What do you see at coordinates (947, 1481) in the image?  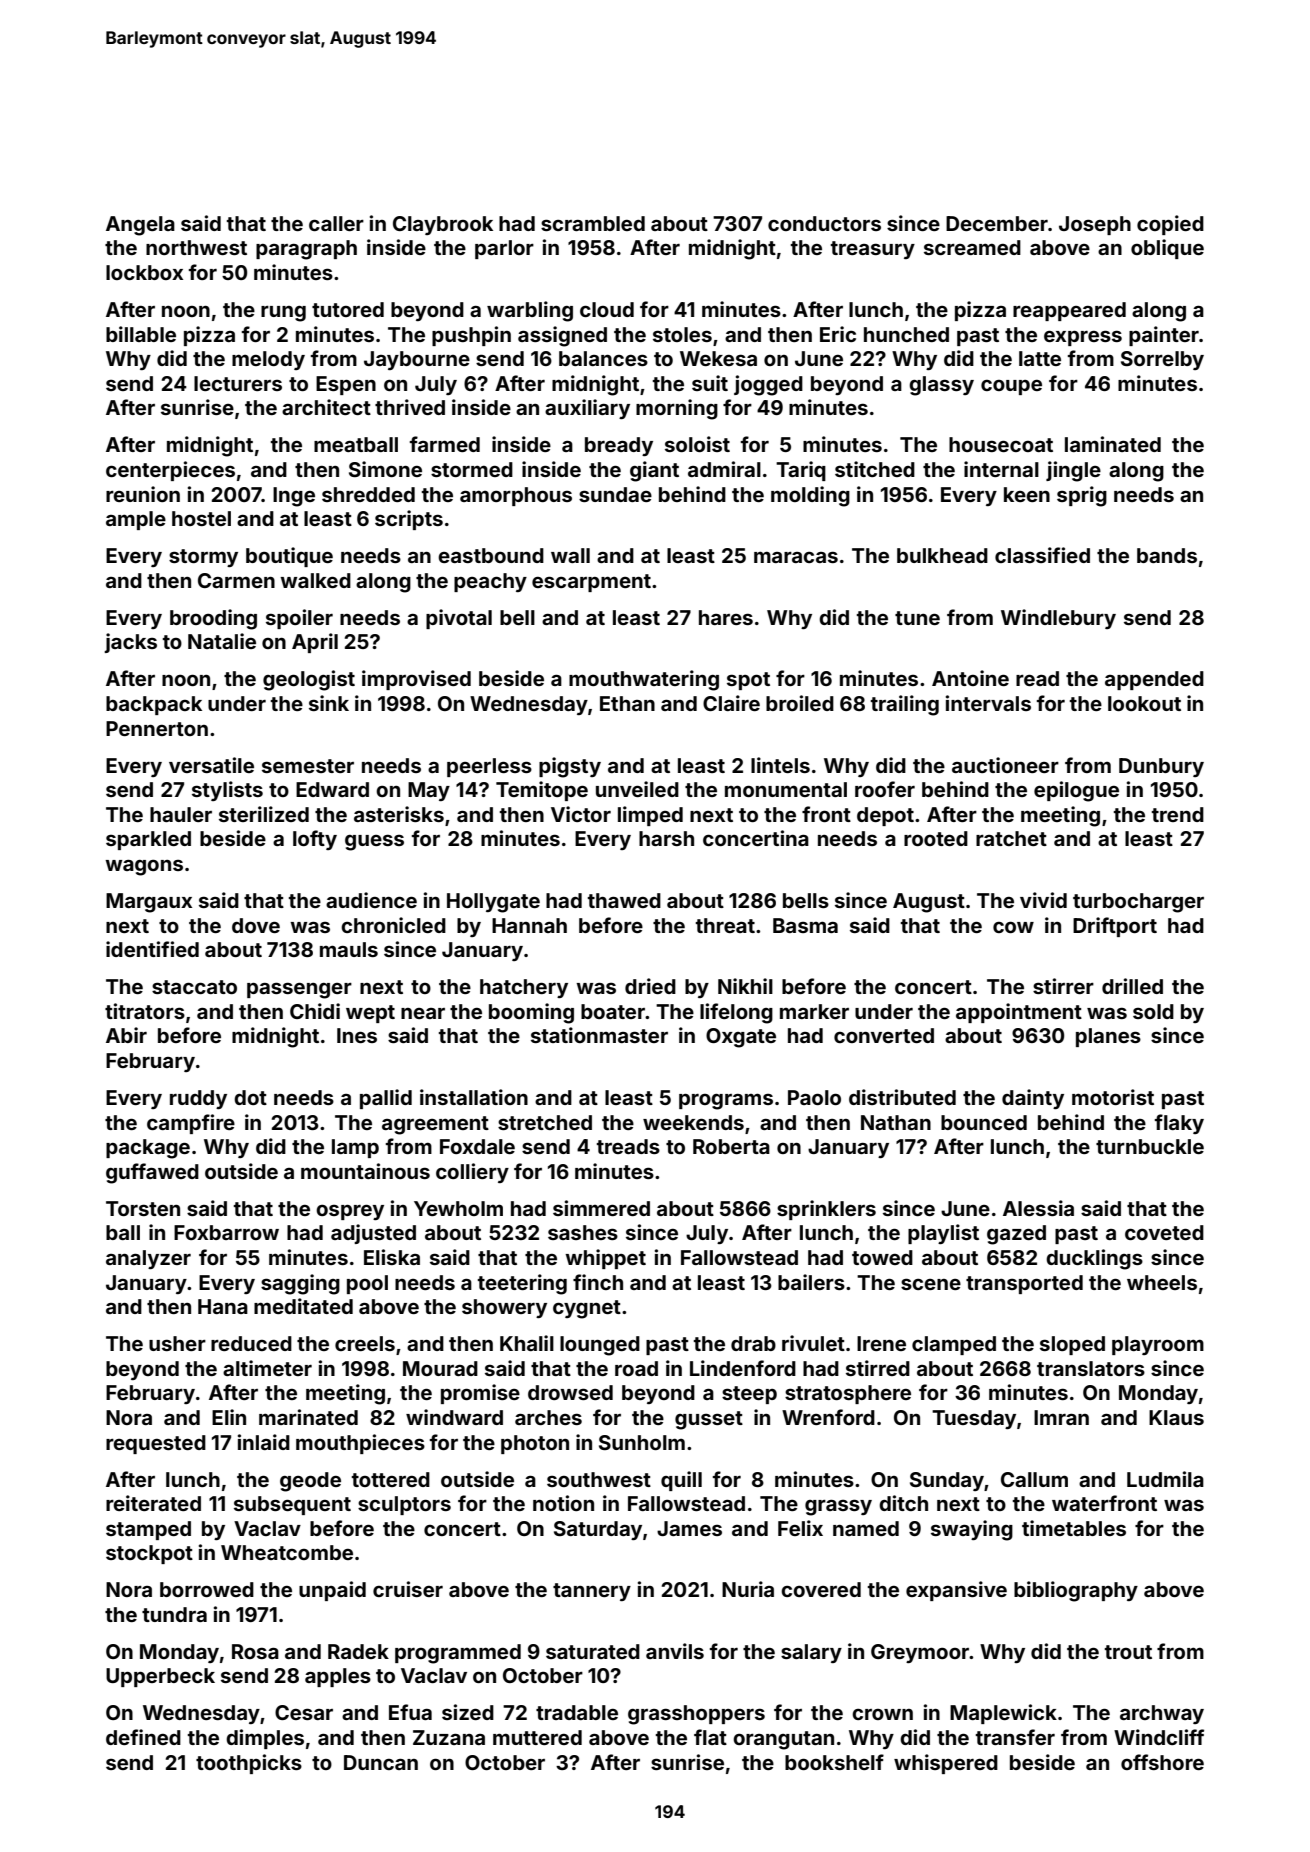 I see `Sunday` at bounding box center [947, 1481].
